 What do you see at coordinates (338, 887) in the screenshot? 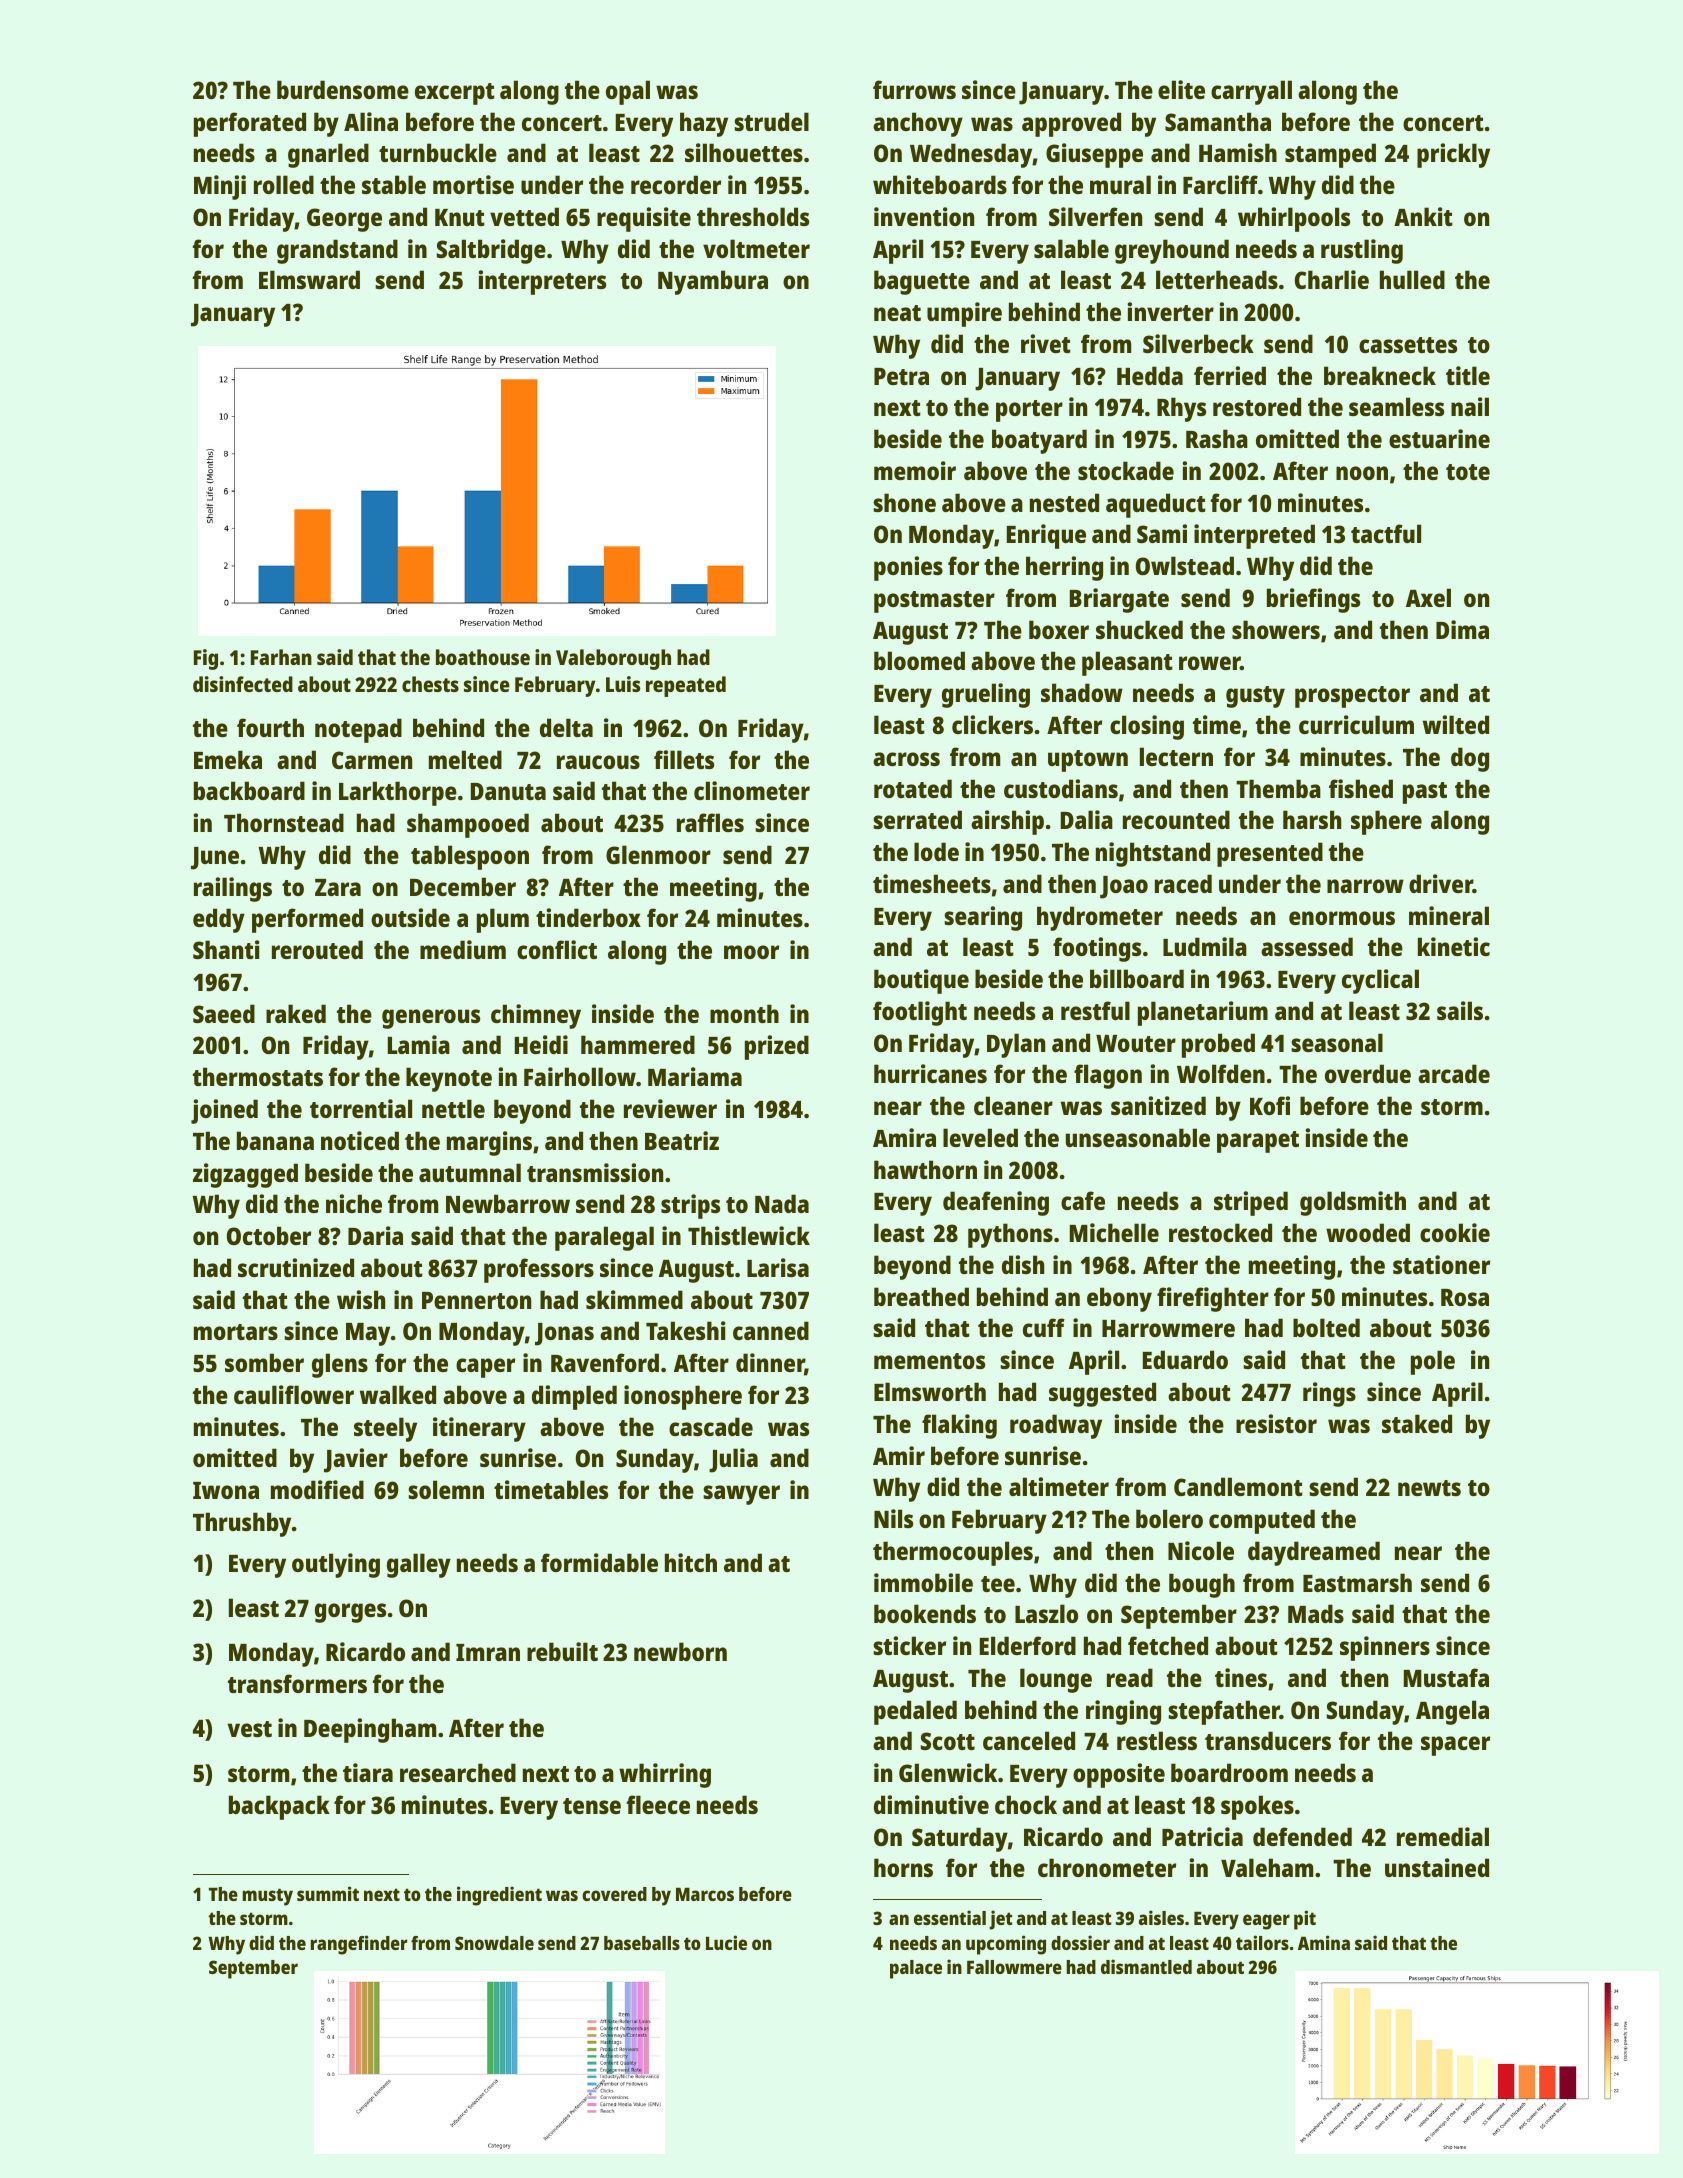
I see `Zara` at bounding box center [338, 887].
